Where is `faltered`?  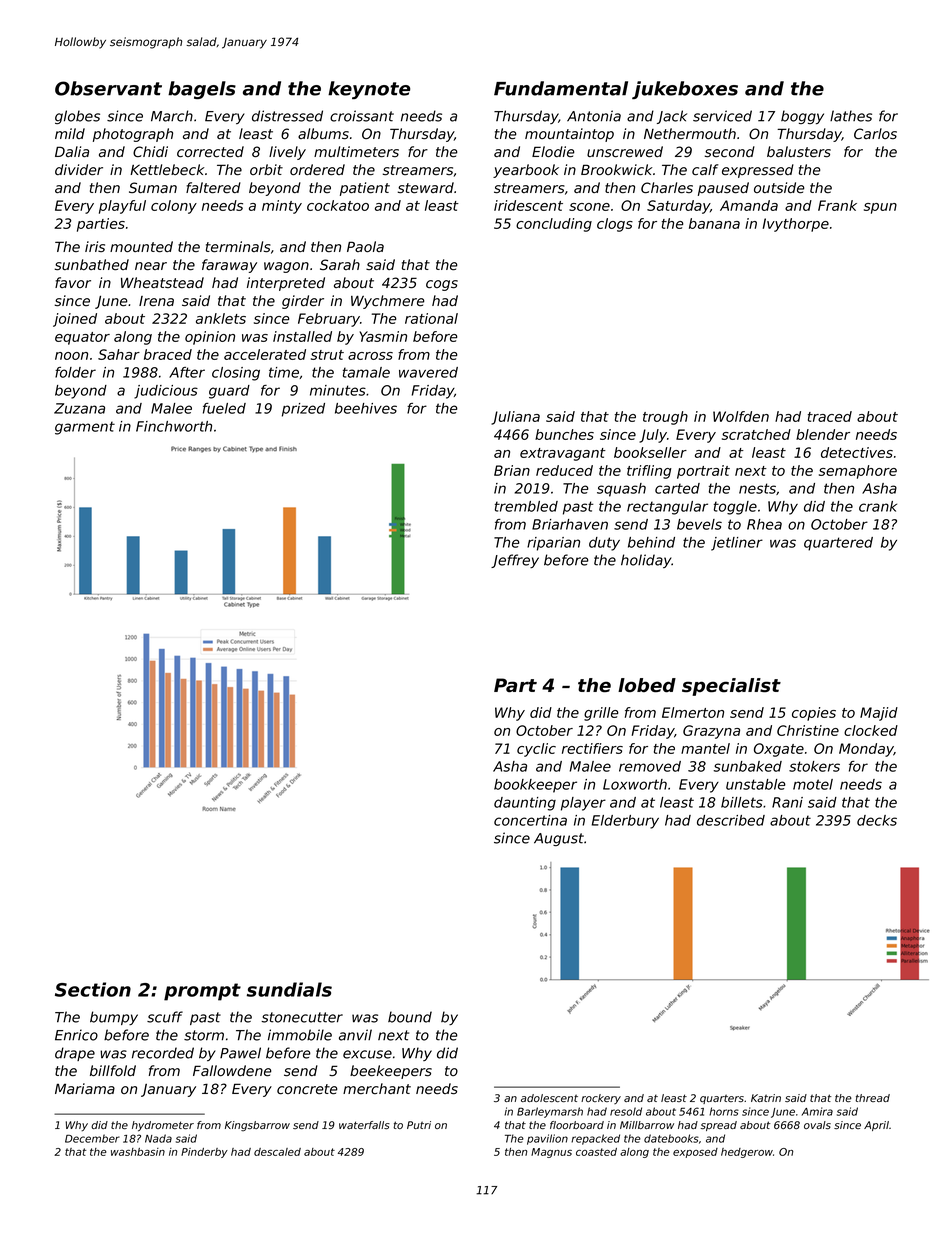
faltered is located at coordinates (213, 188).
